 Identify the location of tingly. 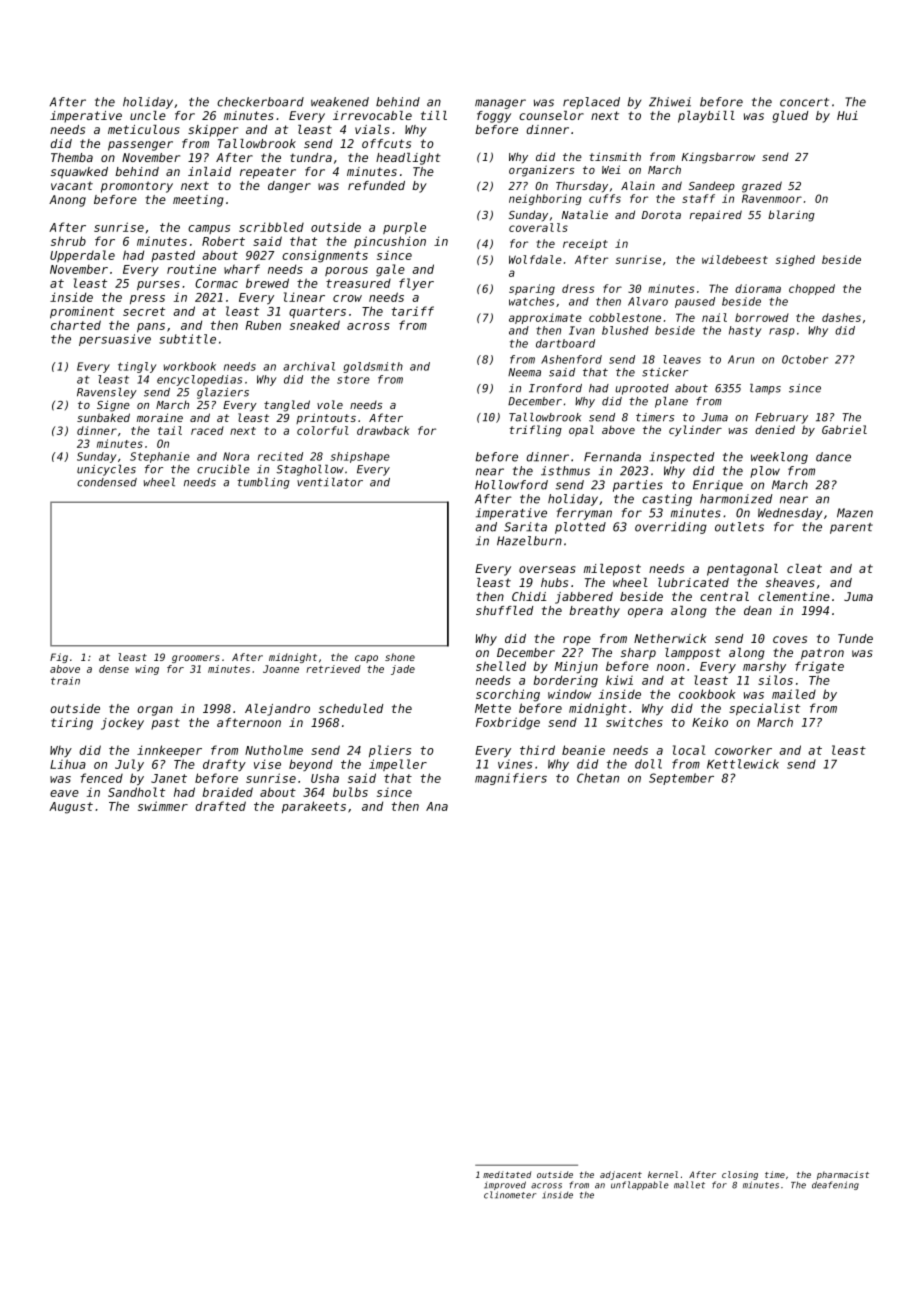
(137, 367).
